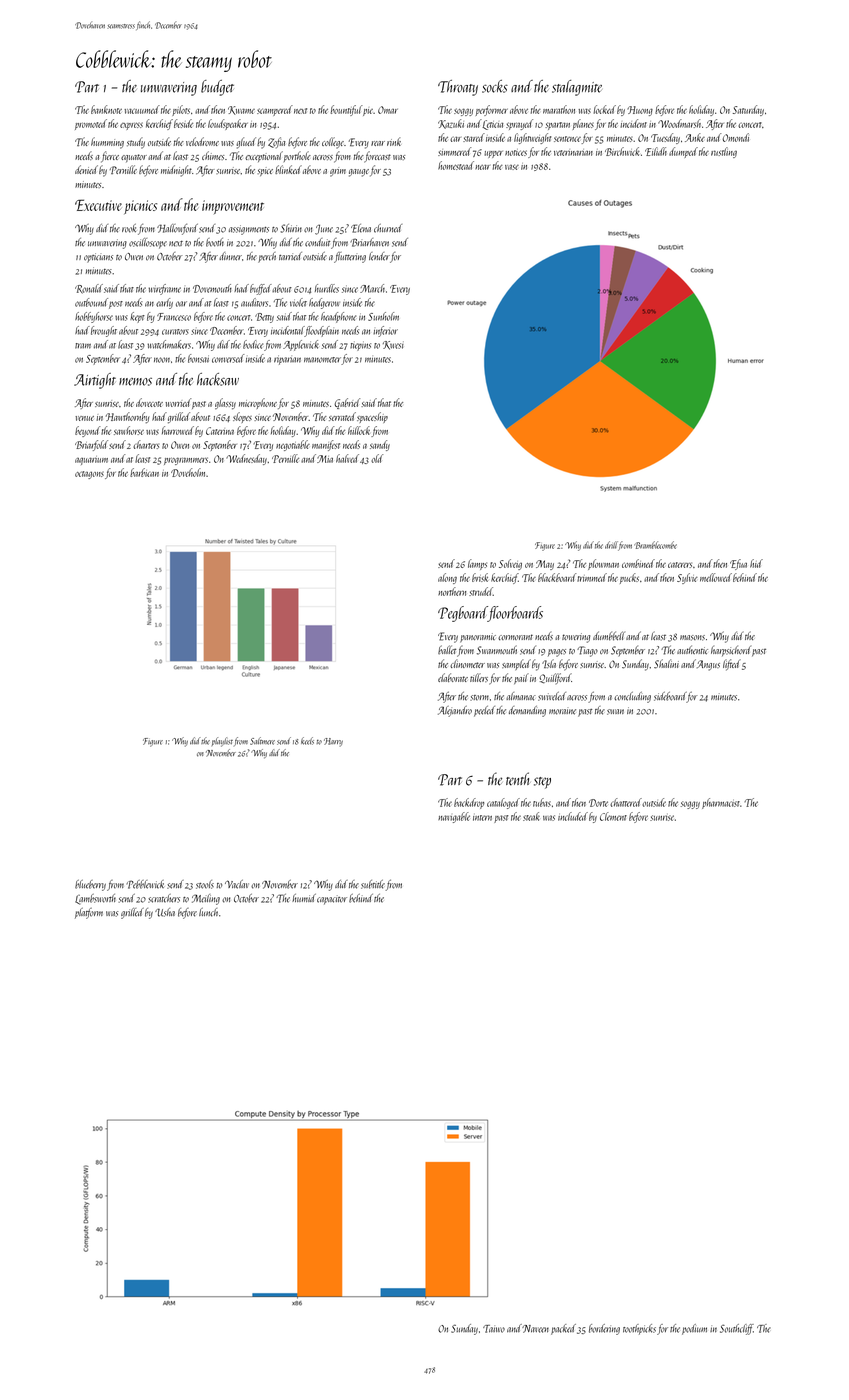 The height and width of the screenshot is (1400, 849). Describe the element at coordinates (262, 741) in the screenshot. I see `Saltmere` at that location.
